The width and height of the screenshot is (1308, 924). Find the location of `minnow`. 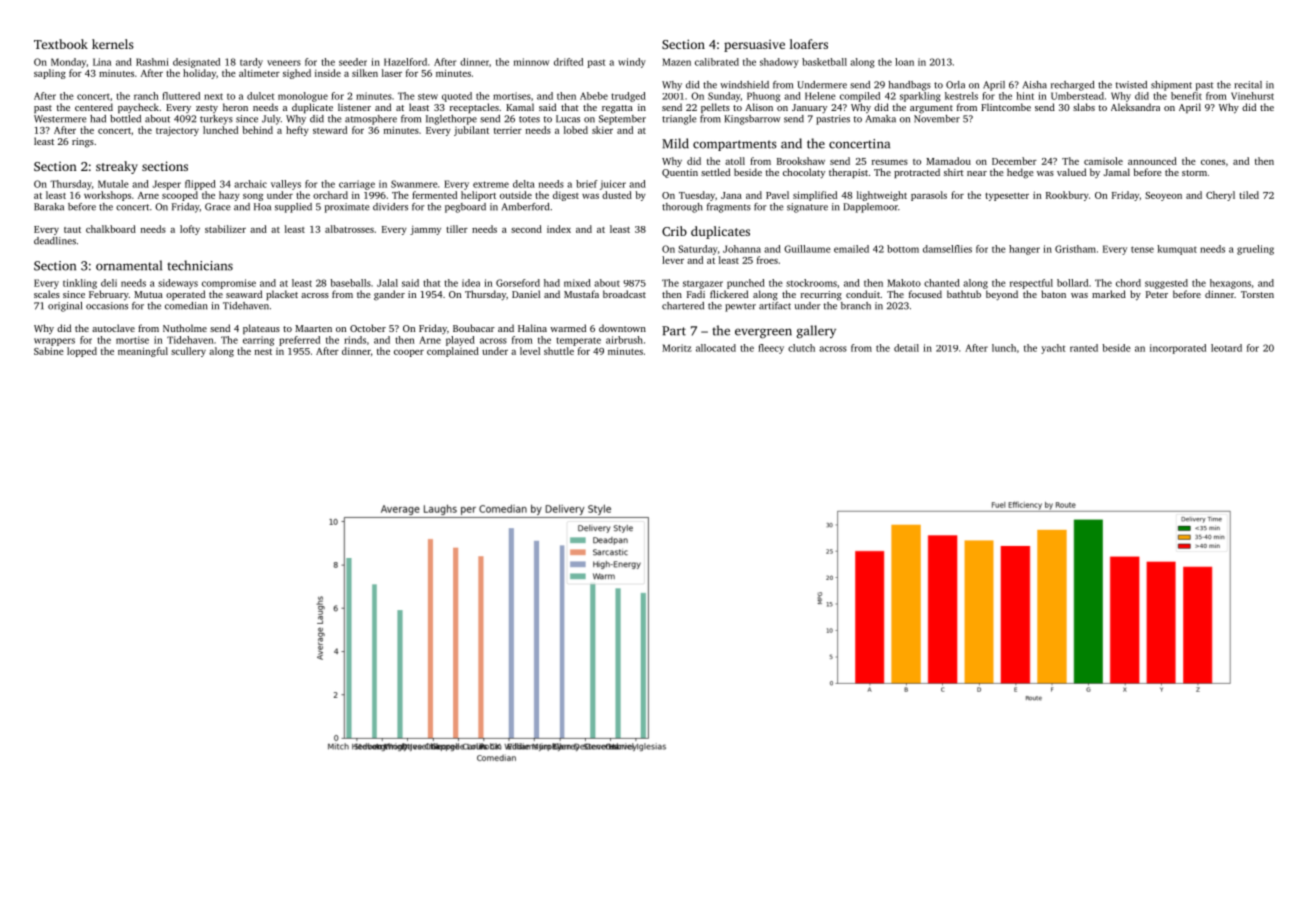

minnow is located at coordinates (531, 62).
